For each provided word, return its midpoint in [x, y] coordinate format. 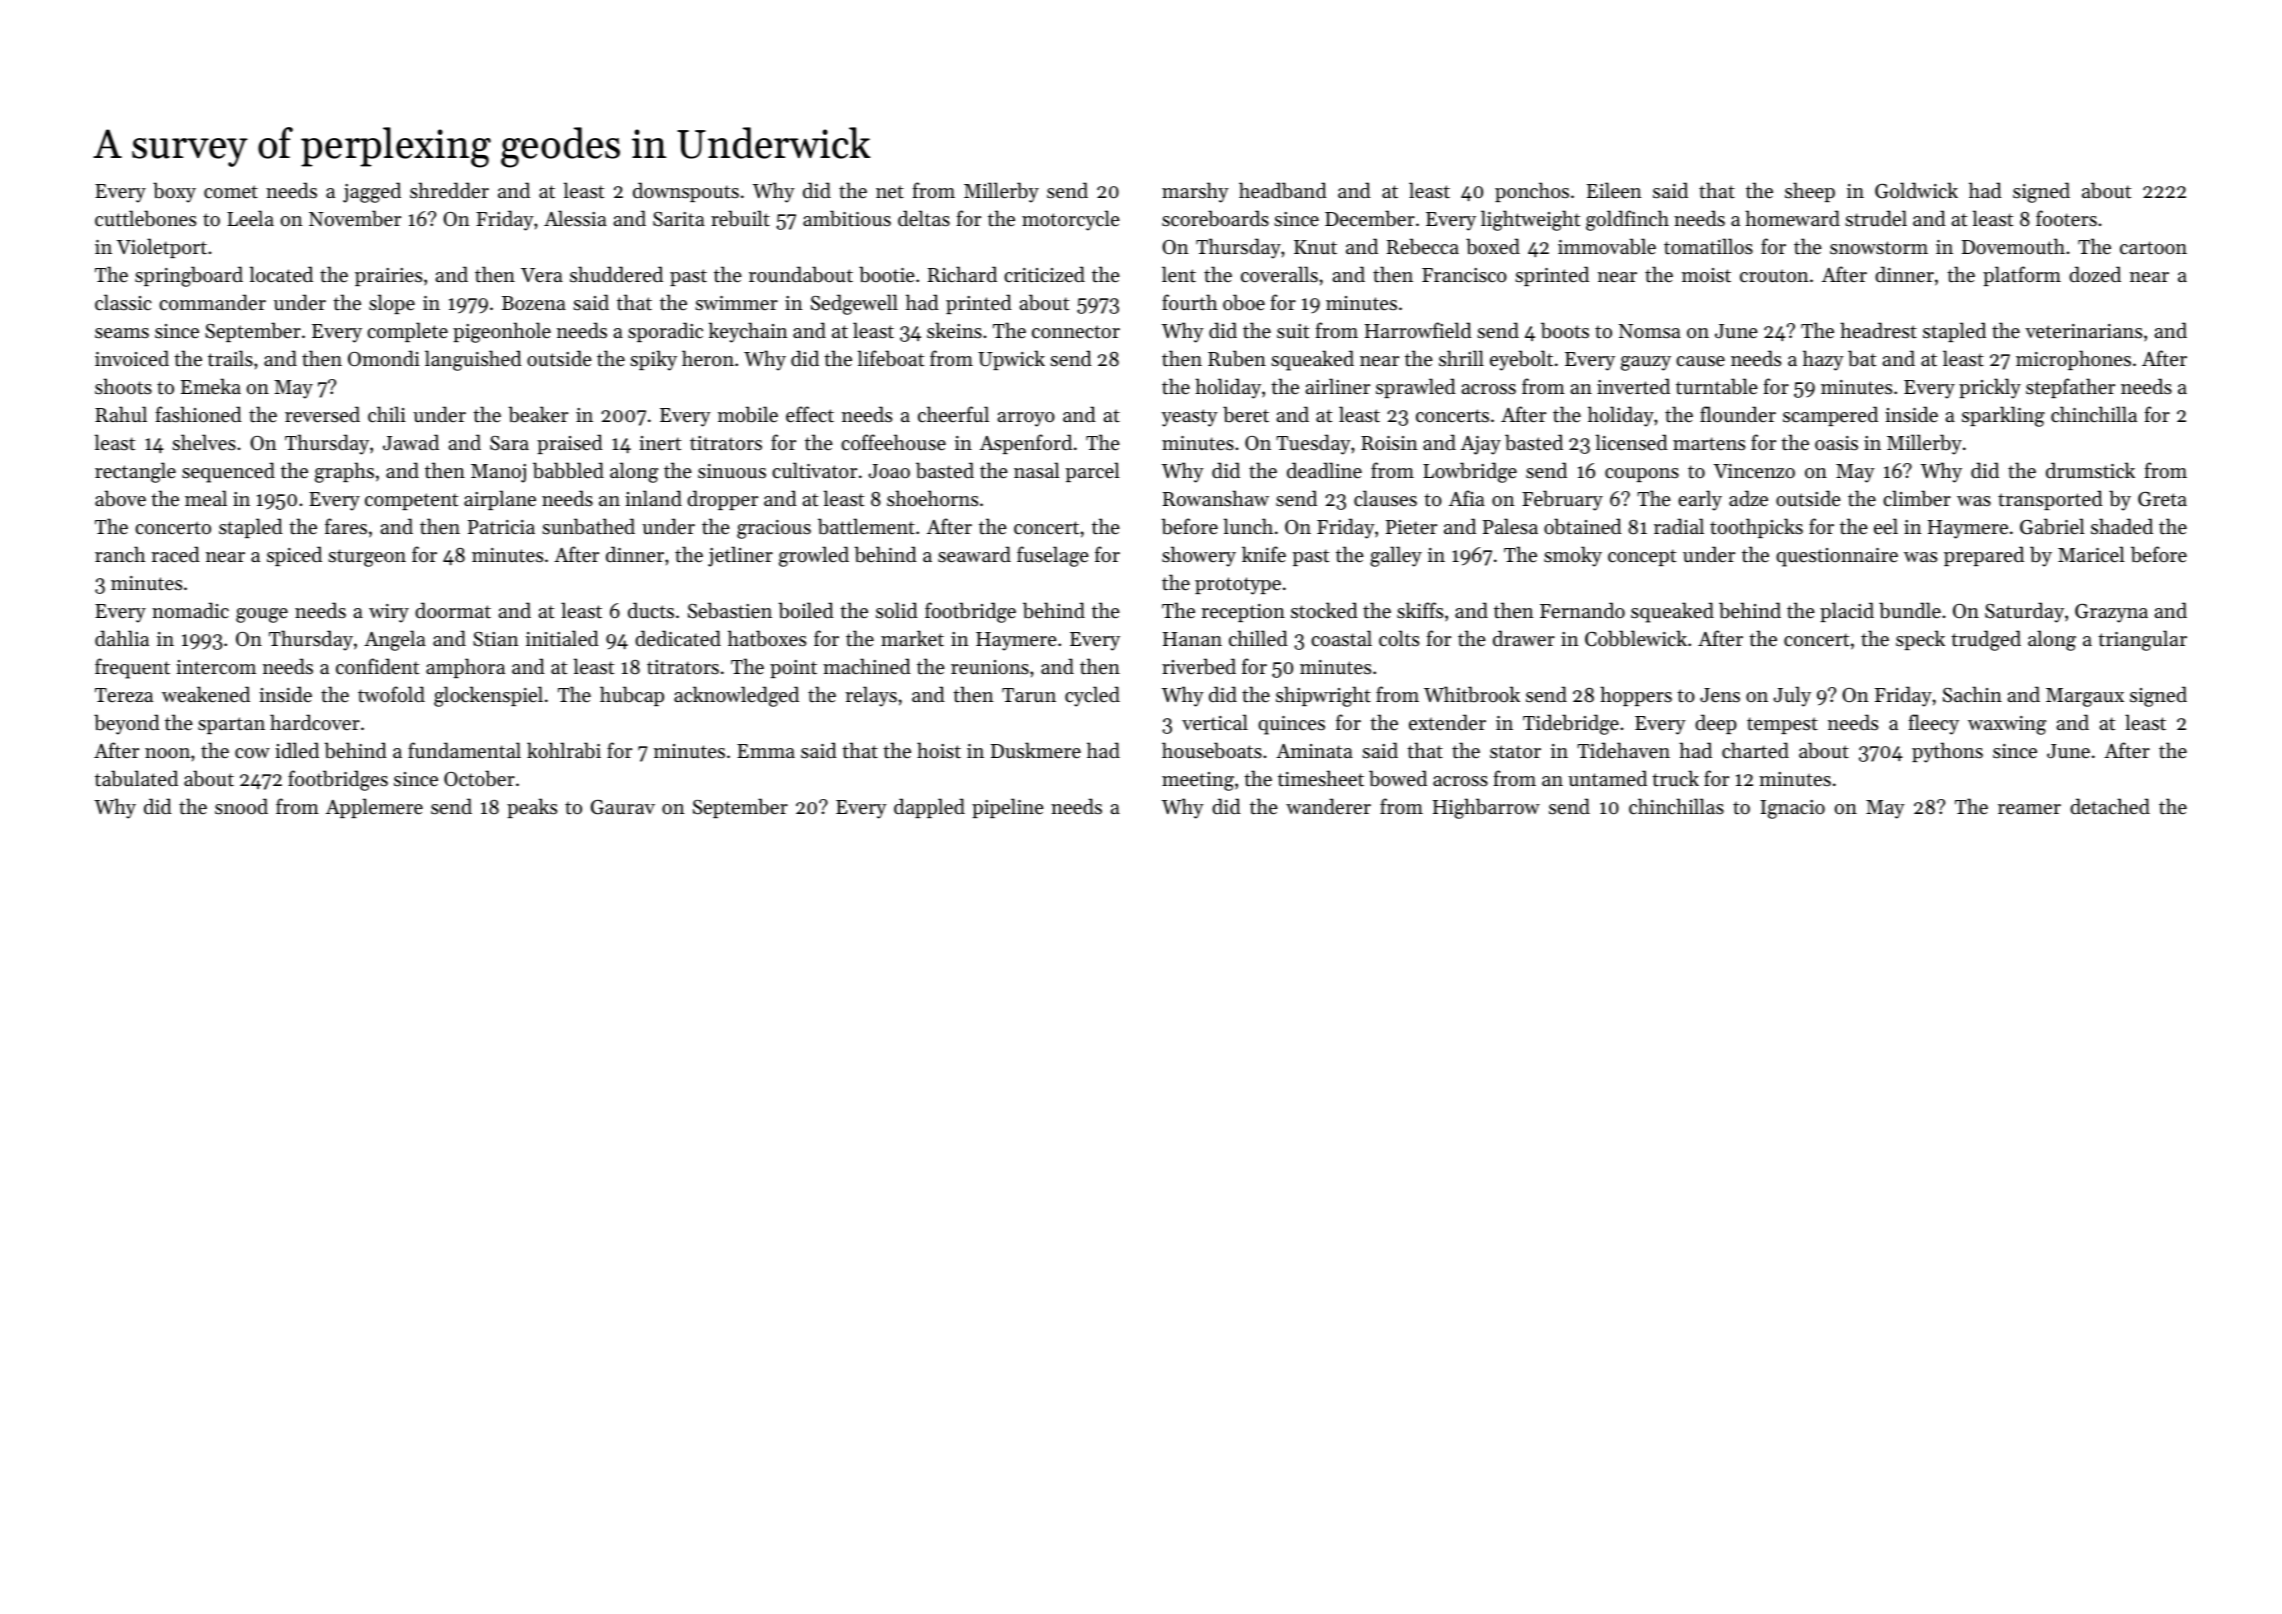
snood [241, 806]
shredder [449, 190]
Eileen [1614, 190]
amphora [465, 668]
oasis [1836, 443]
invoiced [132, 358]
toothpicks [1756, 528]
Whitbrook [1472, 694]
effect [810, 414]
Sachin [1972, 694]
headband [1283, 190]
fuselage [1053, 556]
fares [346, 526]
